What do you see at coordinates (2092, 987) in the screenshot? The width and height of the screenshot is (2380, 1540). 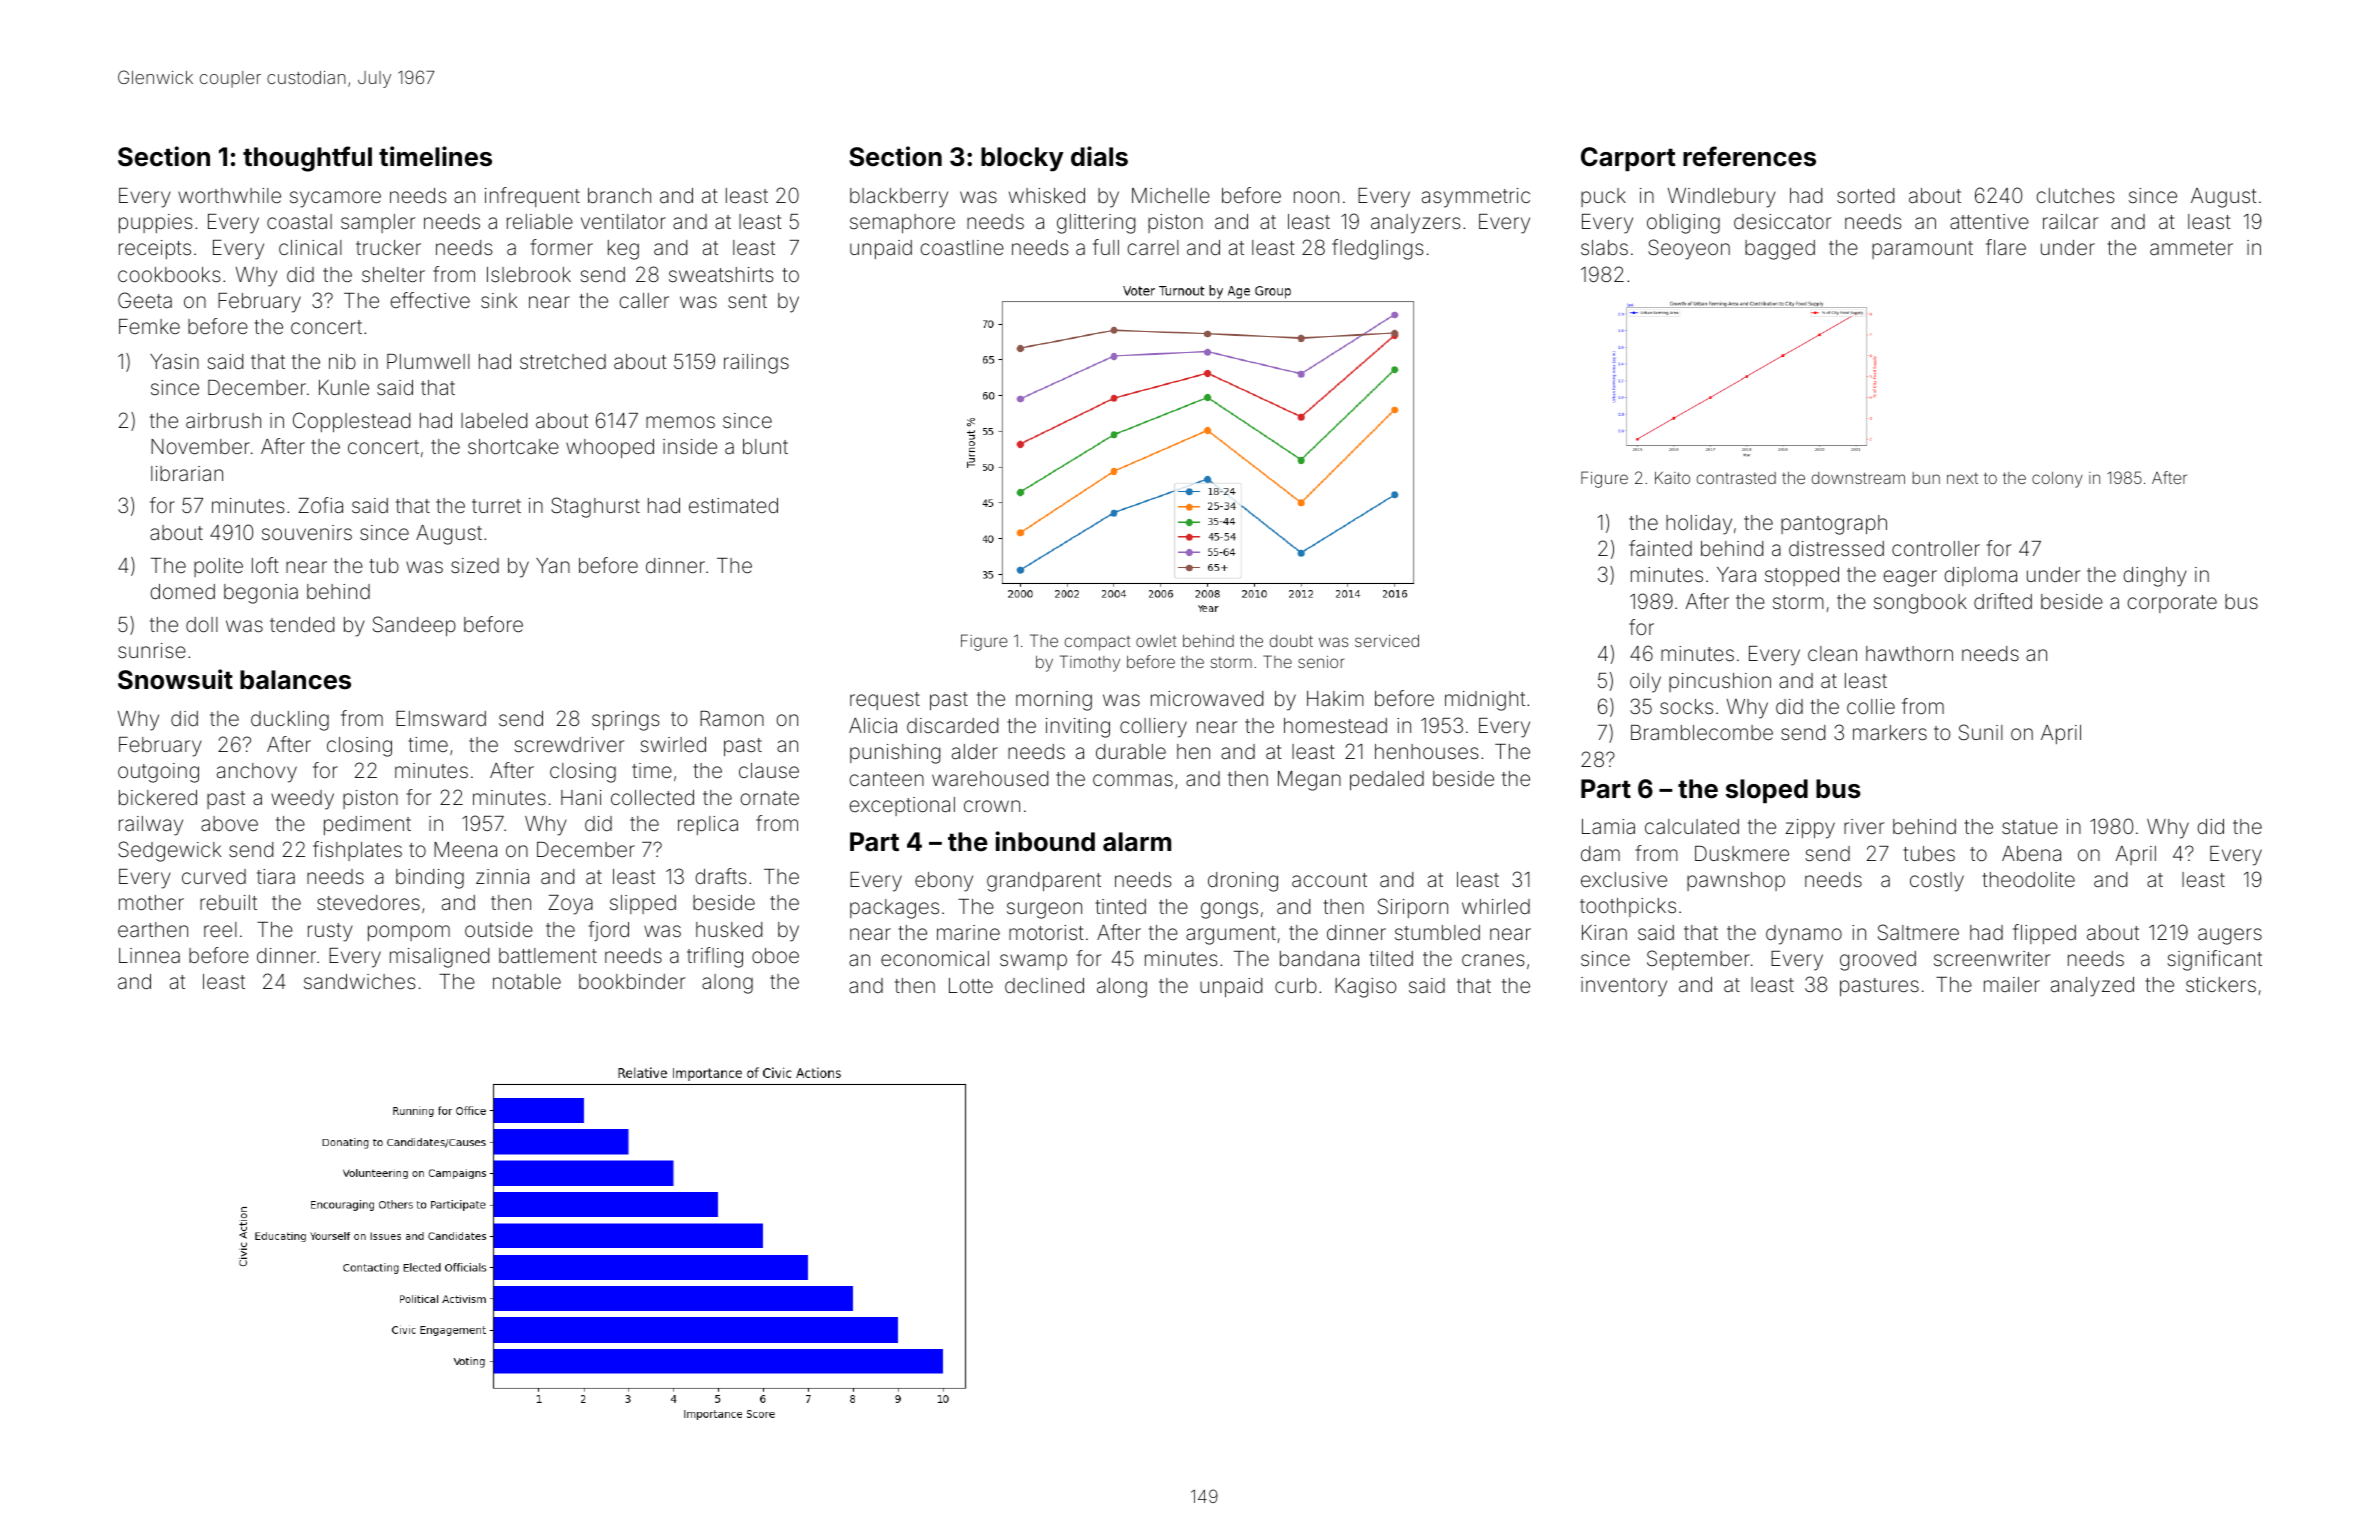 I see `analyzed` at bounding box center [2092, 987].
